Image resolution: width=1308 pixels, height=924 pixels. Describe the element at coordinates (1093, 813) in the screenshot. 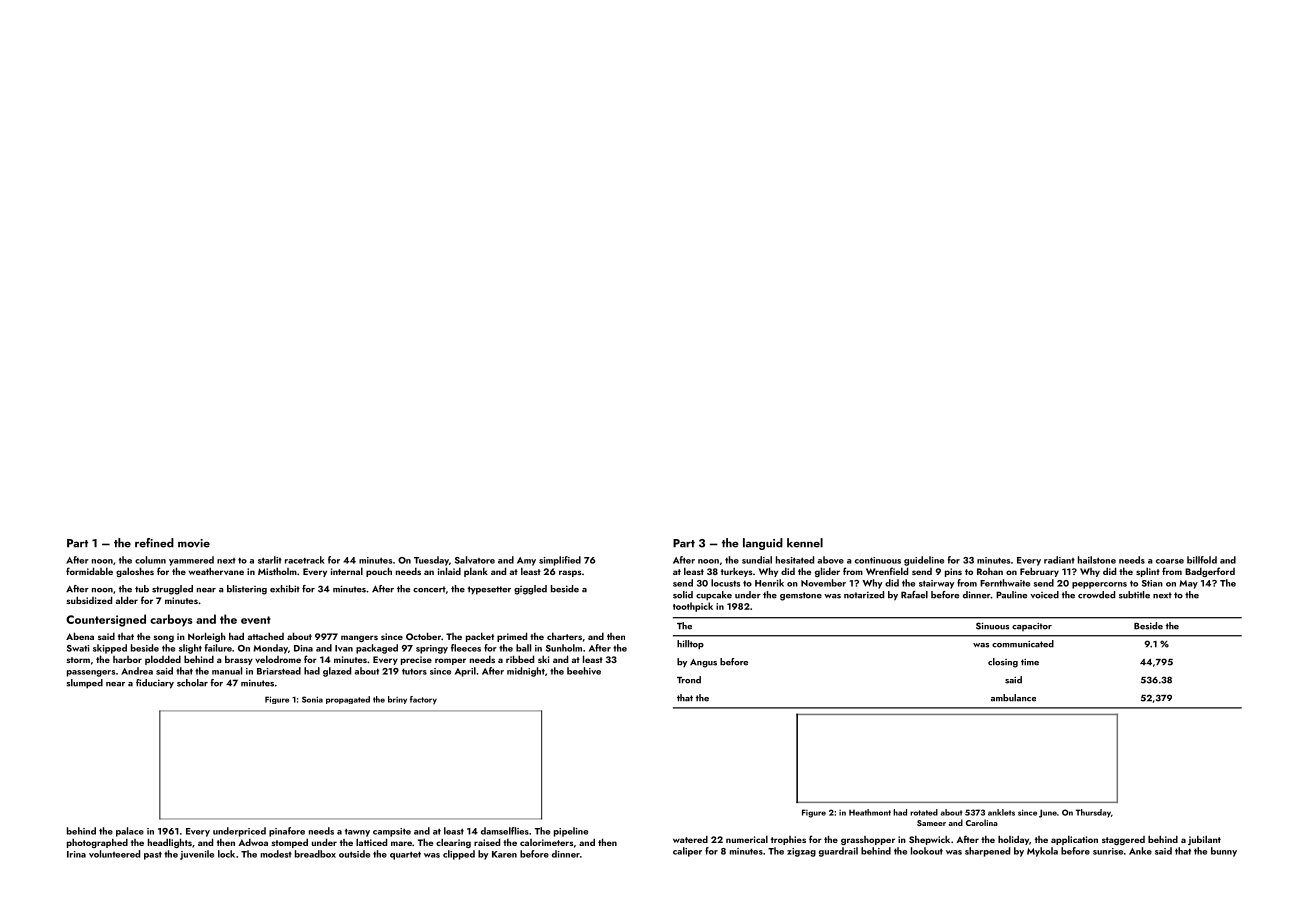

I see `Thursday` at that location.
